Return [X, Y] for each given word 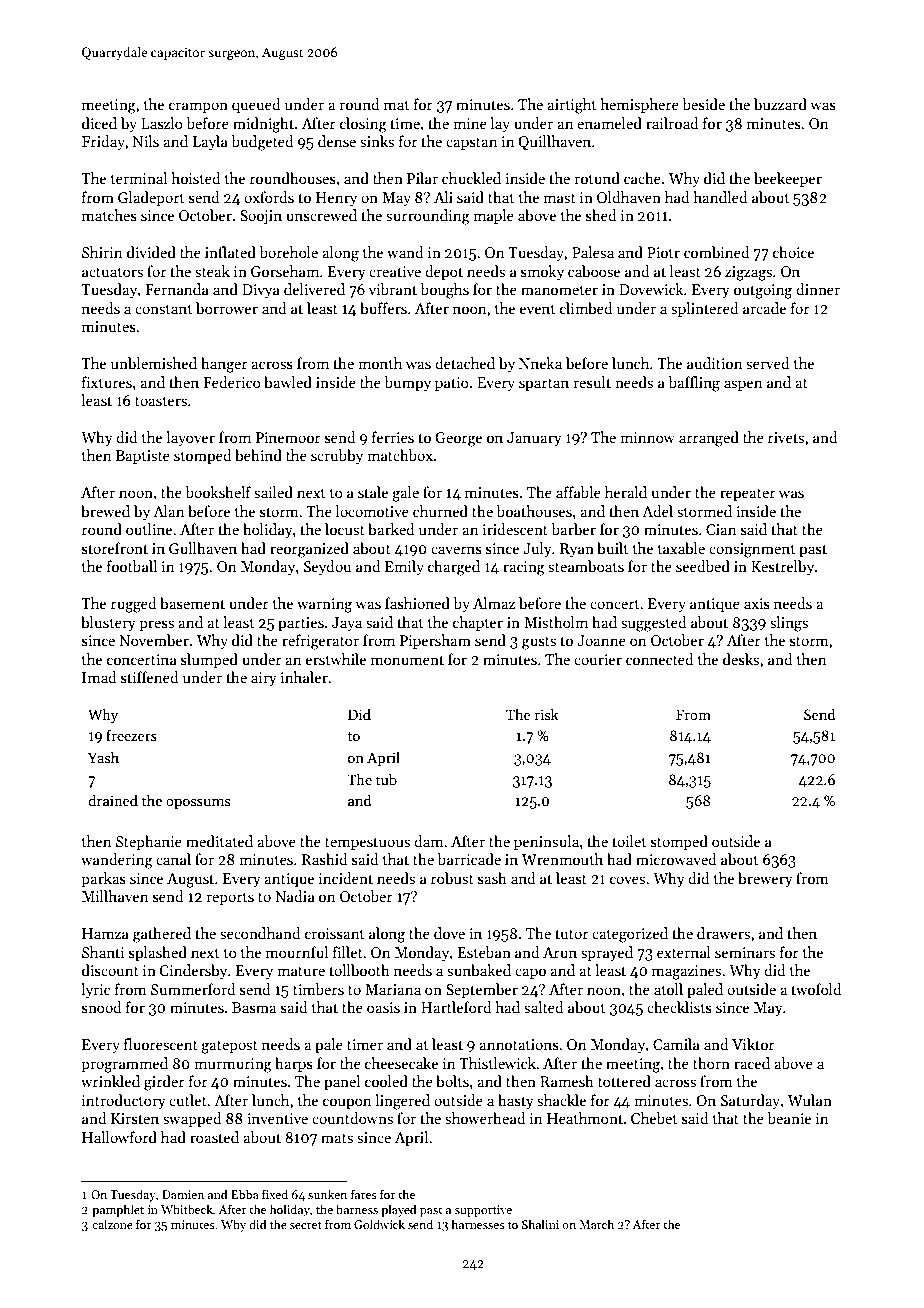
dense [337, 141]
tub [386, 779]
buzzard [780, 104]
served [768, 363]
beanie [789, 1118]
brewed [105, 511]
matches [109, 215]
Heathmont [585, 1118]
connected [660, 659]
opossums [198, 804]
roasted [214, 1137]
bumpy [407, 383]
